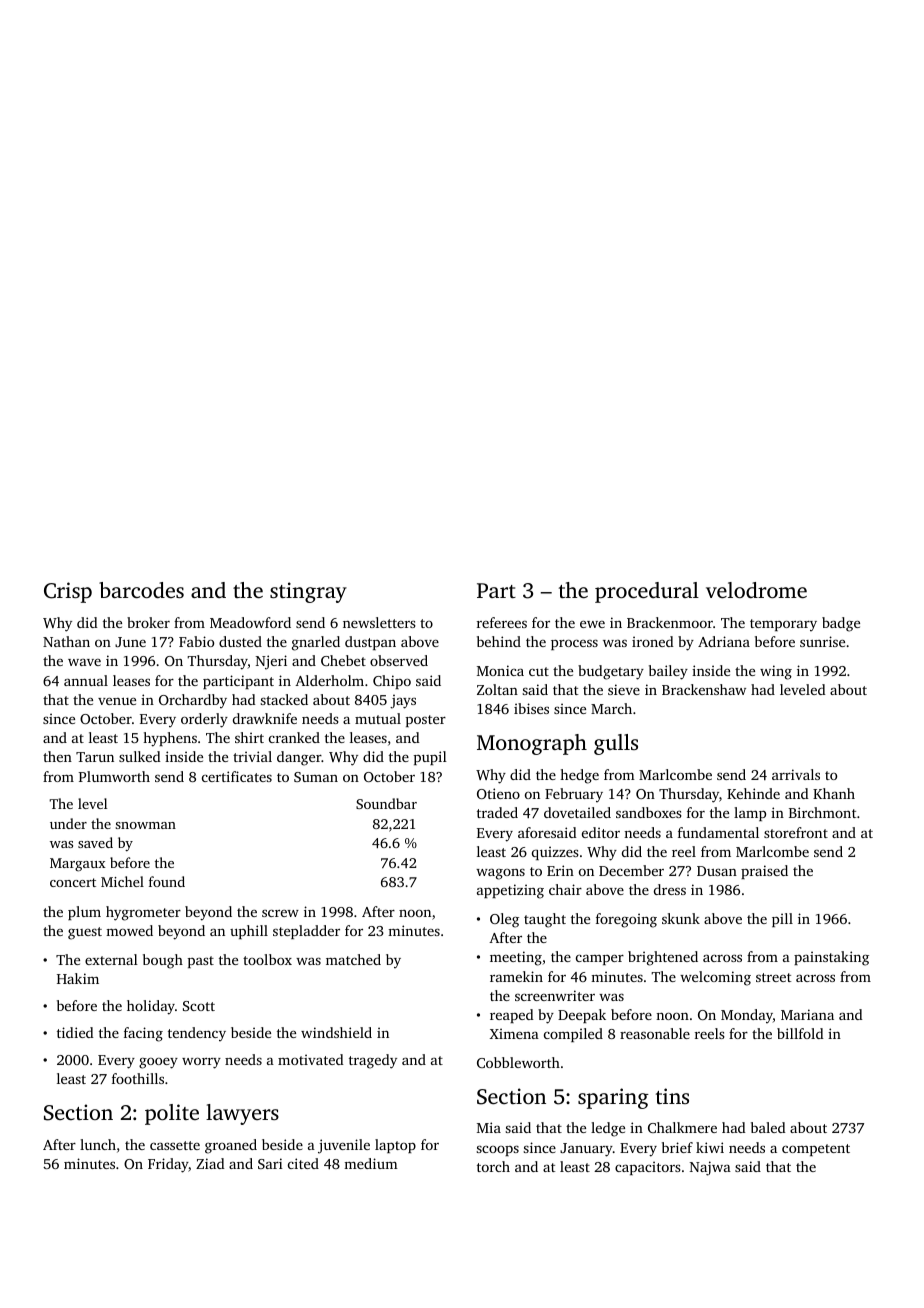 The image size is (924, 1308). Describe the element at coordinates (141, 590) in the page. I see `barcodes` at that location.
